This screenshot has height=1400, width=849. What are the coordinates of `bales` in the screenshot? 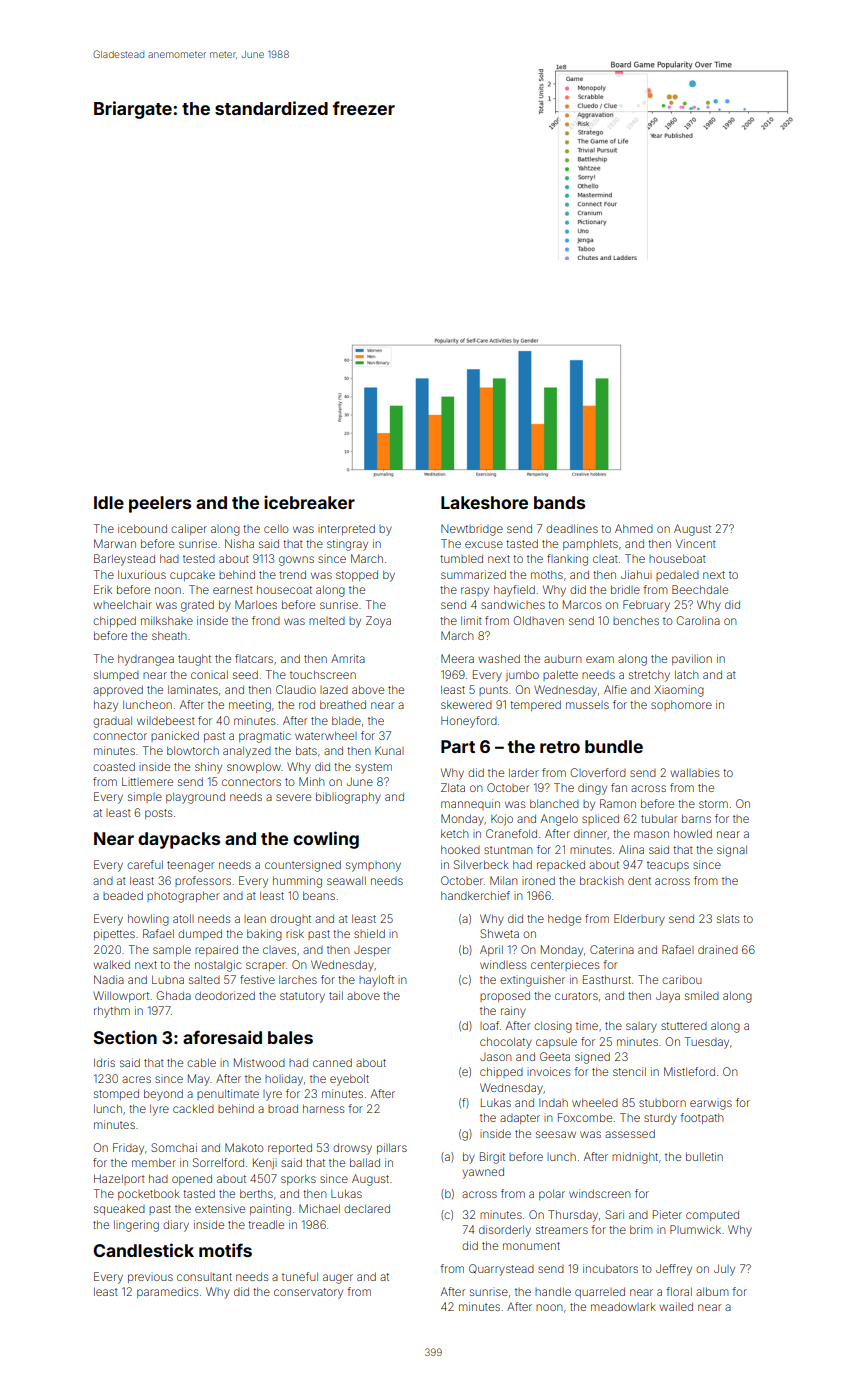 It's located at (290, 1037).
